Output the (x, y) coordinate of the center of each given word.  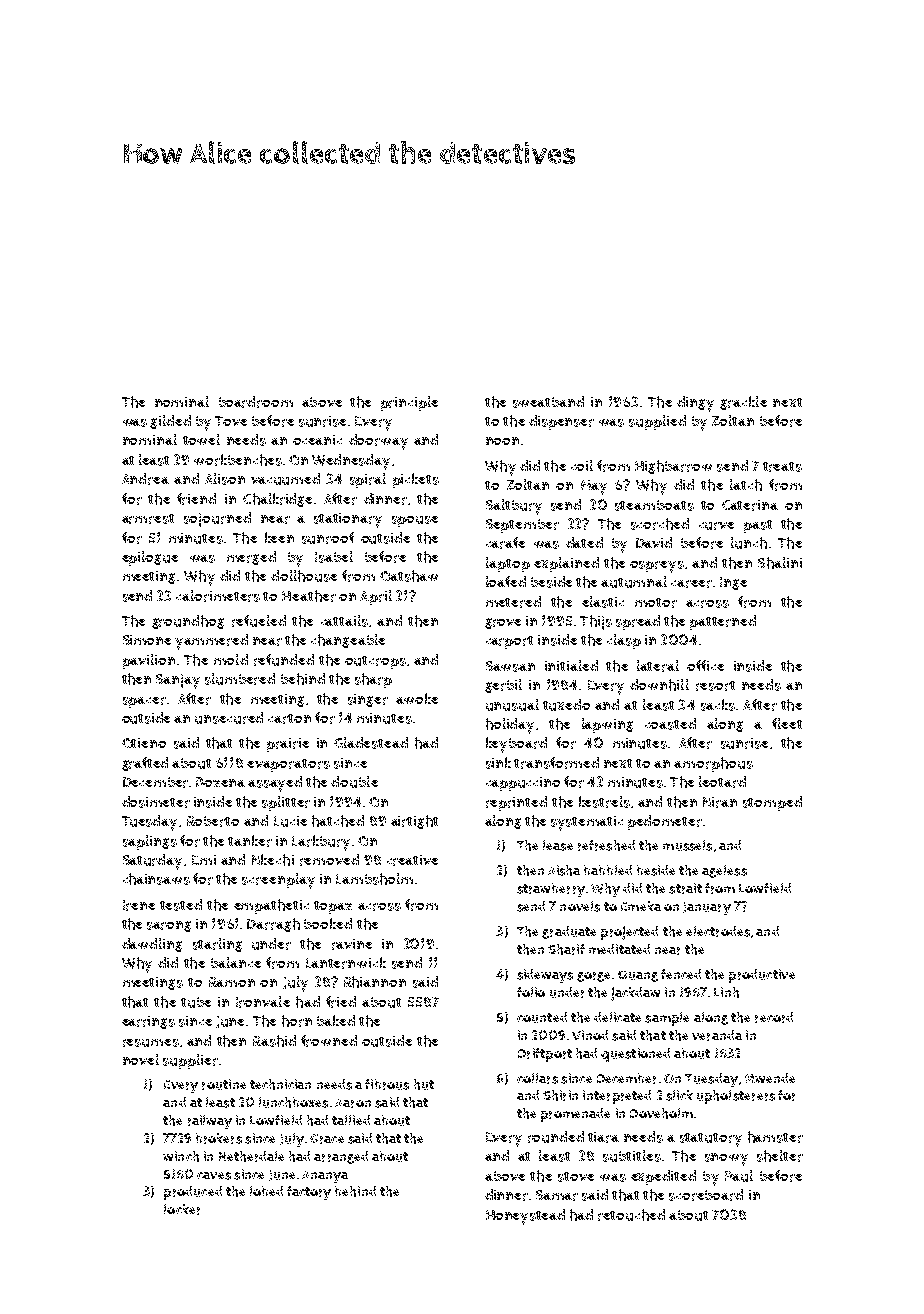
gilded (170, 422)
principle (409, 403)
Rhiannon (375, 982)
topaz (333, 907)
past (758, 526)
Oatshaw (409, 576)
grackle (743, 403)
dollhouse (304, 576)
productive (762, 976)
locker (182, 1209)
